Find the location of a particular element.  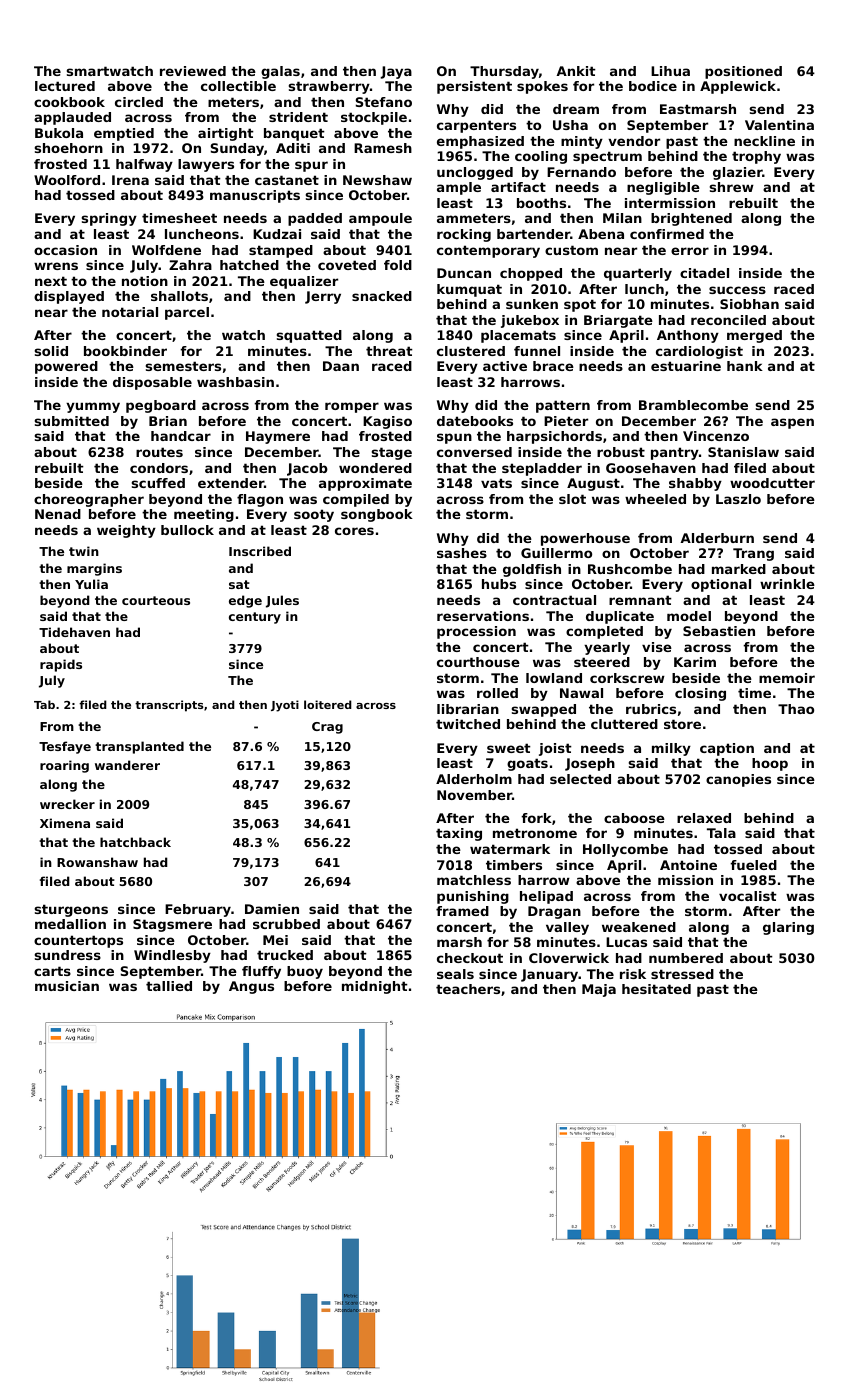

parcel is located at coordinates (187, 313).
